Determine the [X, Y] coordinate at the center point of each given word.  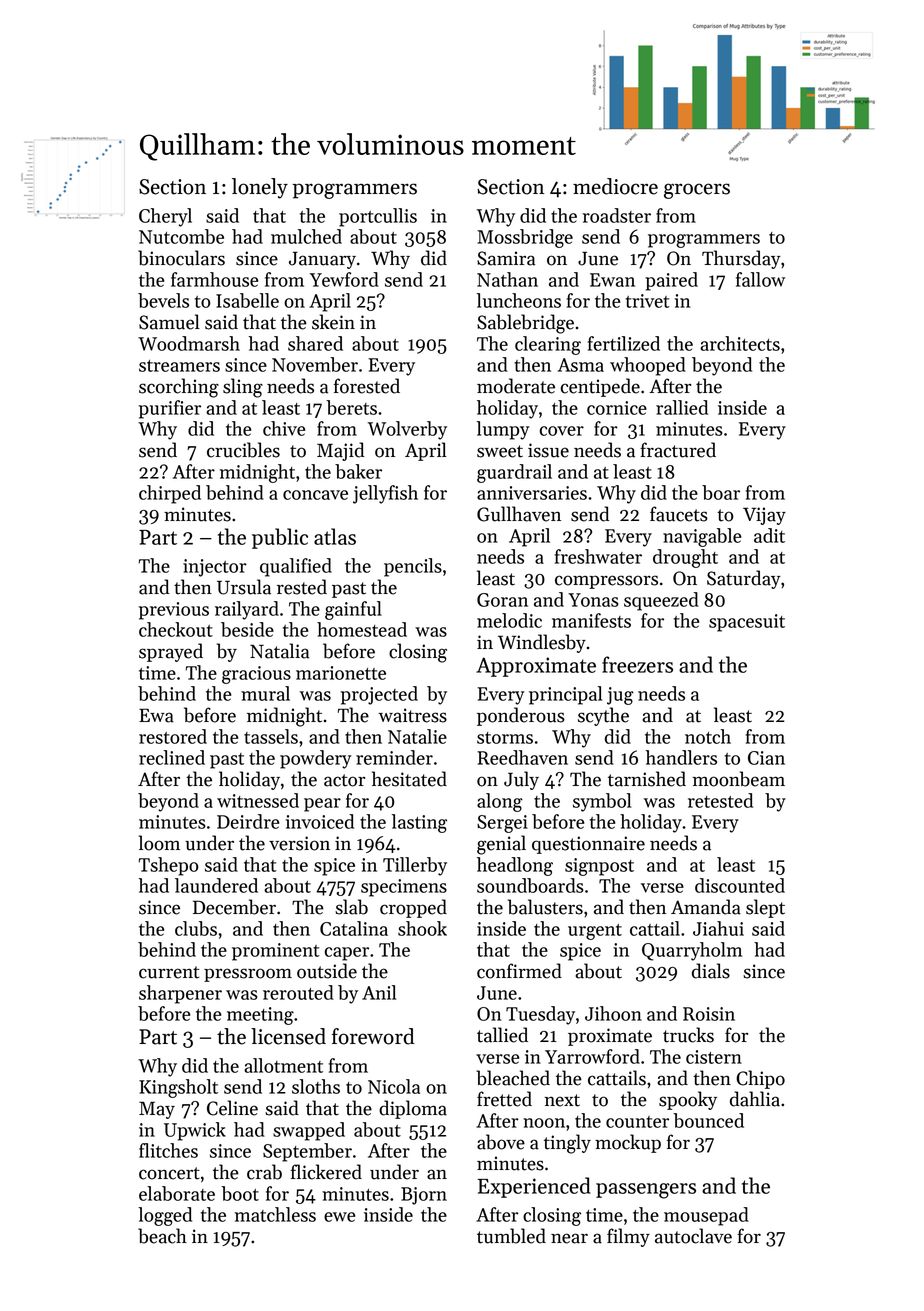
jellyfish [385, 494]
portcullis [378, 217]
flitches [168, 1150]
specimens [404, 888]
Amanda [706, 907]
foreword [373, 1036]
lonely [260, 188]
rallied [682, 407]
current [169, 972]
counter [637, 1122]
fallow [760, 279]
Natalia [279, 651]
